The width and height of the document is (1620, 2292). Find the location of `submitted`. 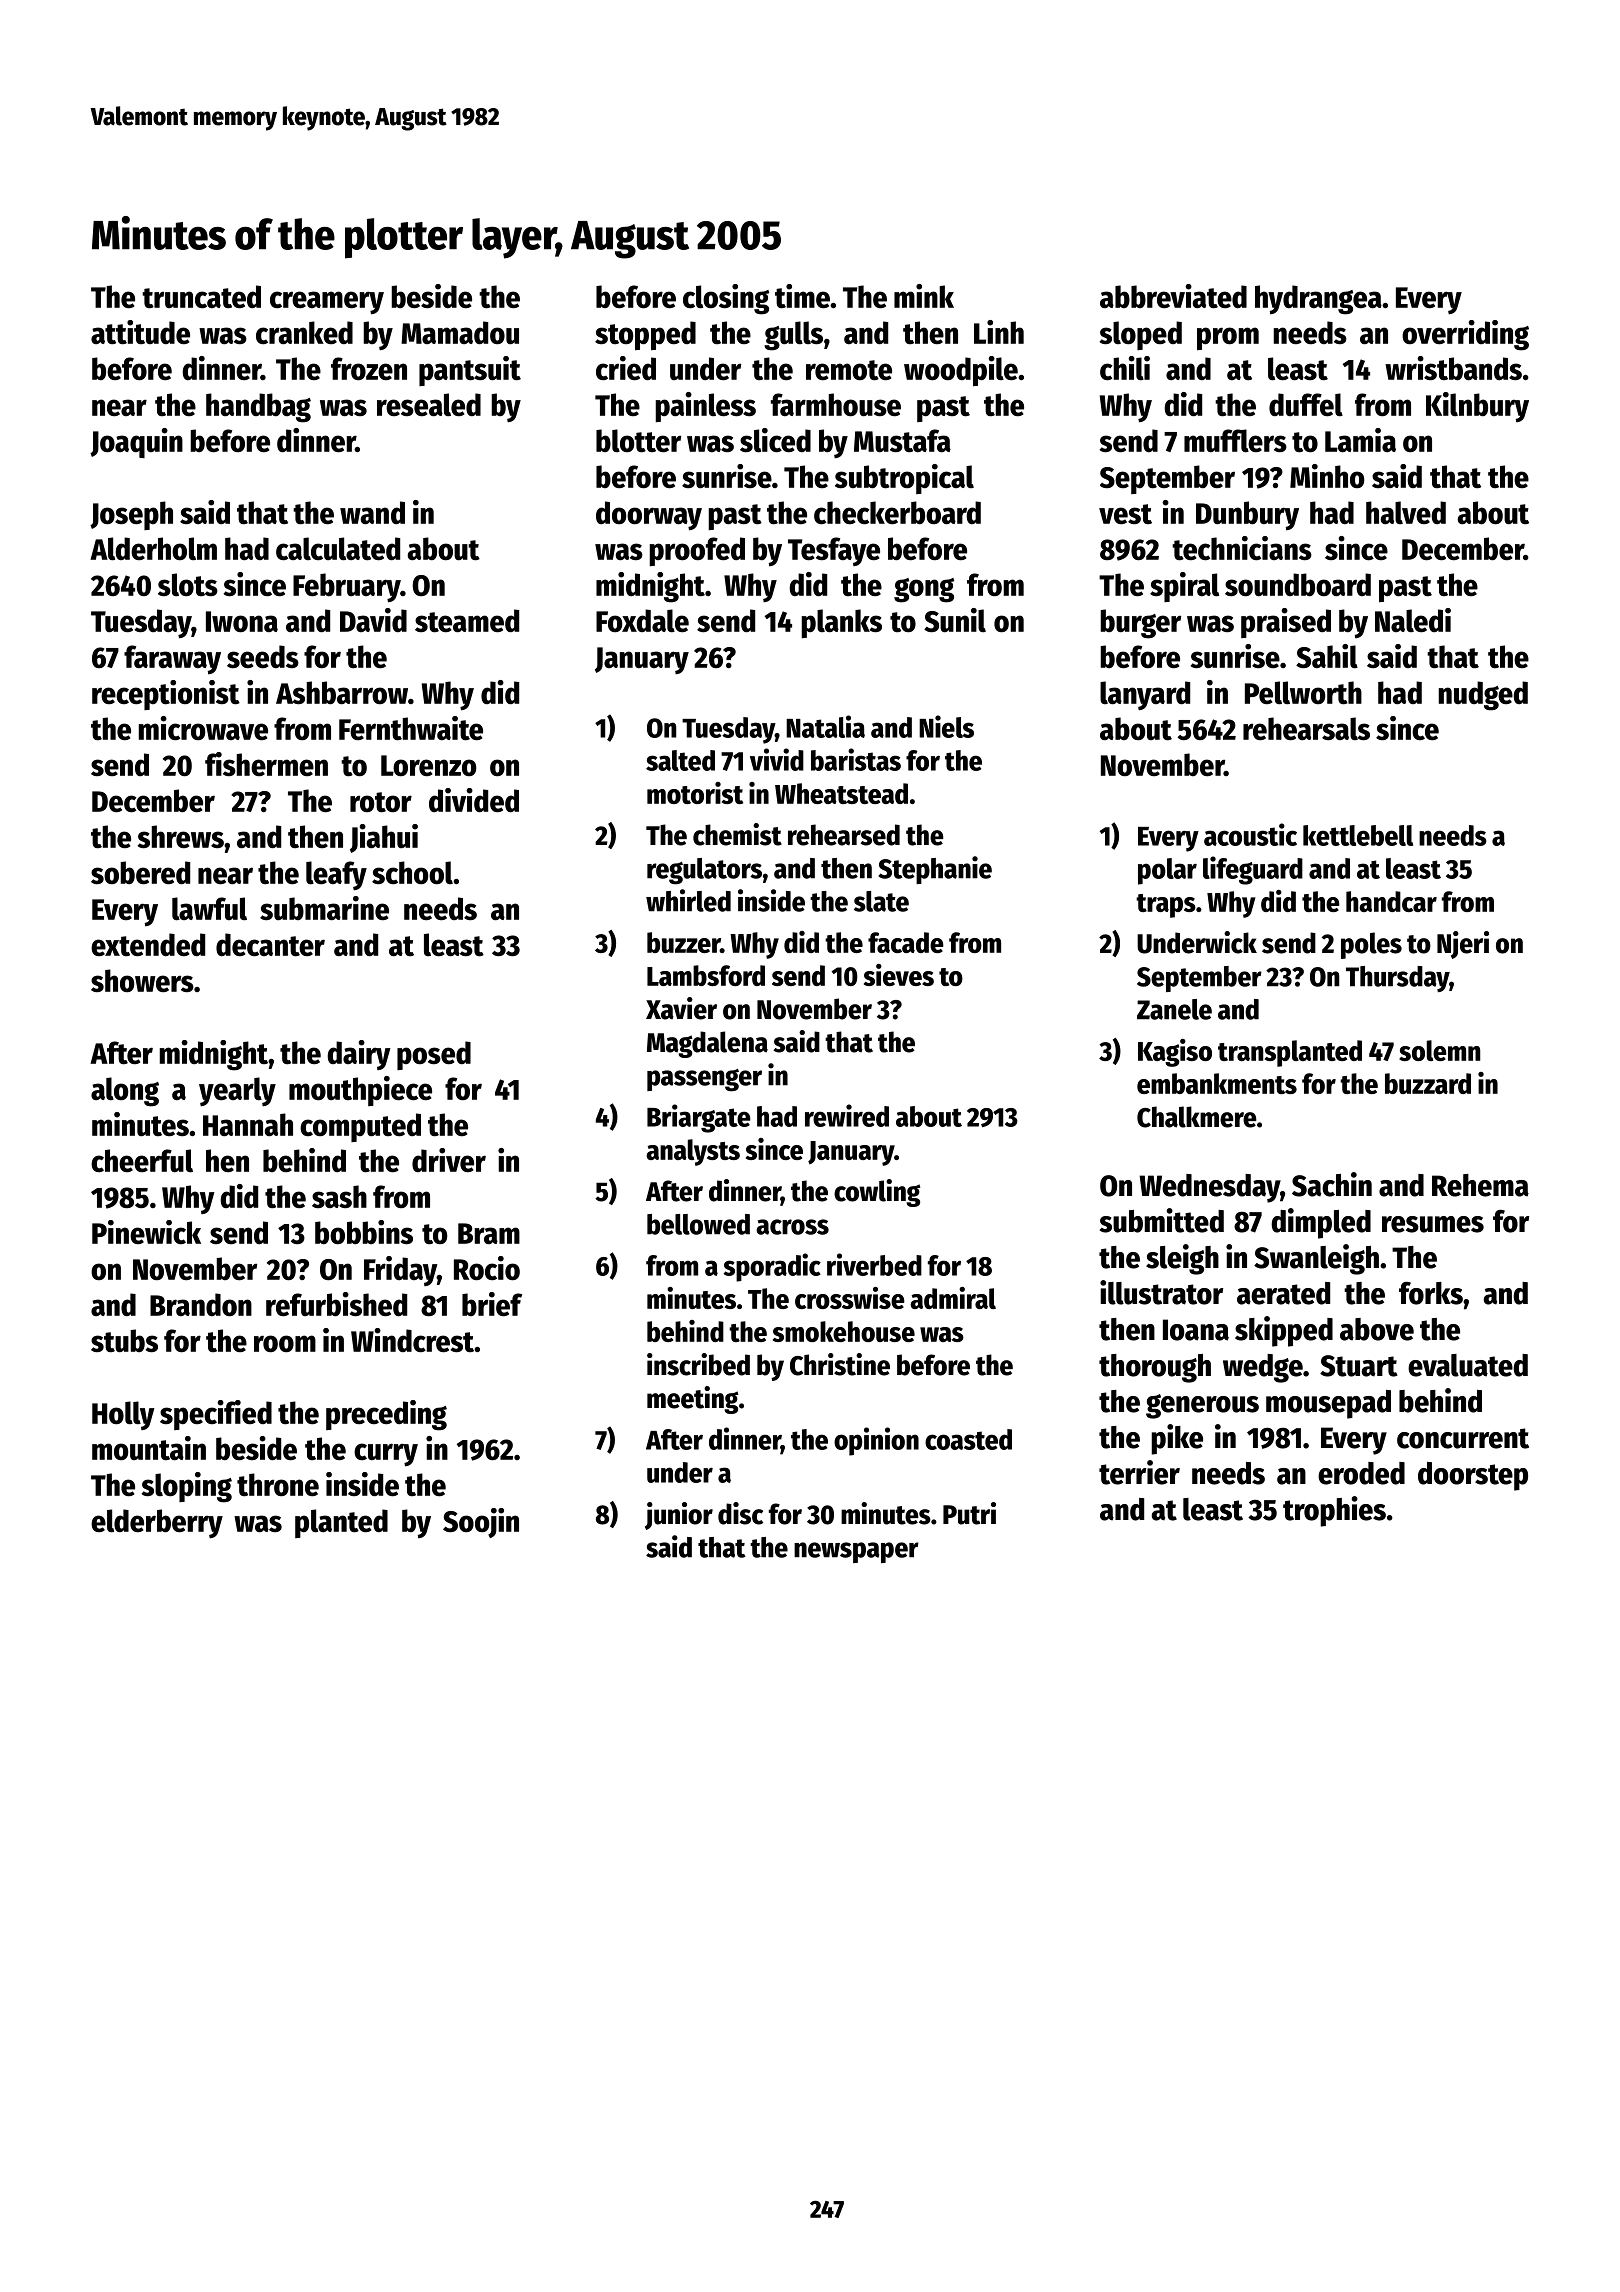

submitted is located at coordinates (1162, 1220).
